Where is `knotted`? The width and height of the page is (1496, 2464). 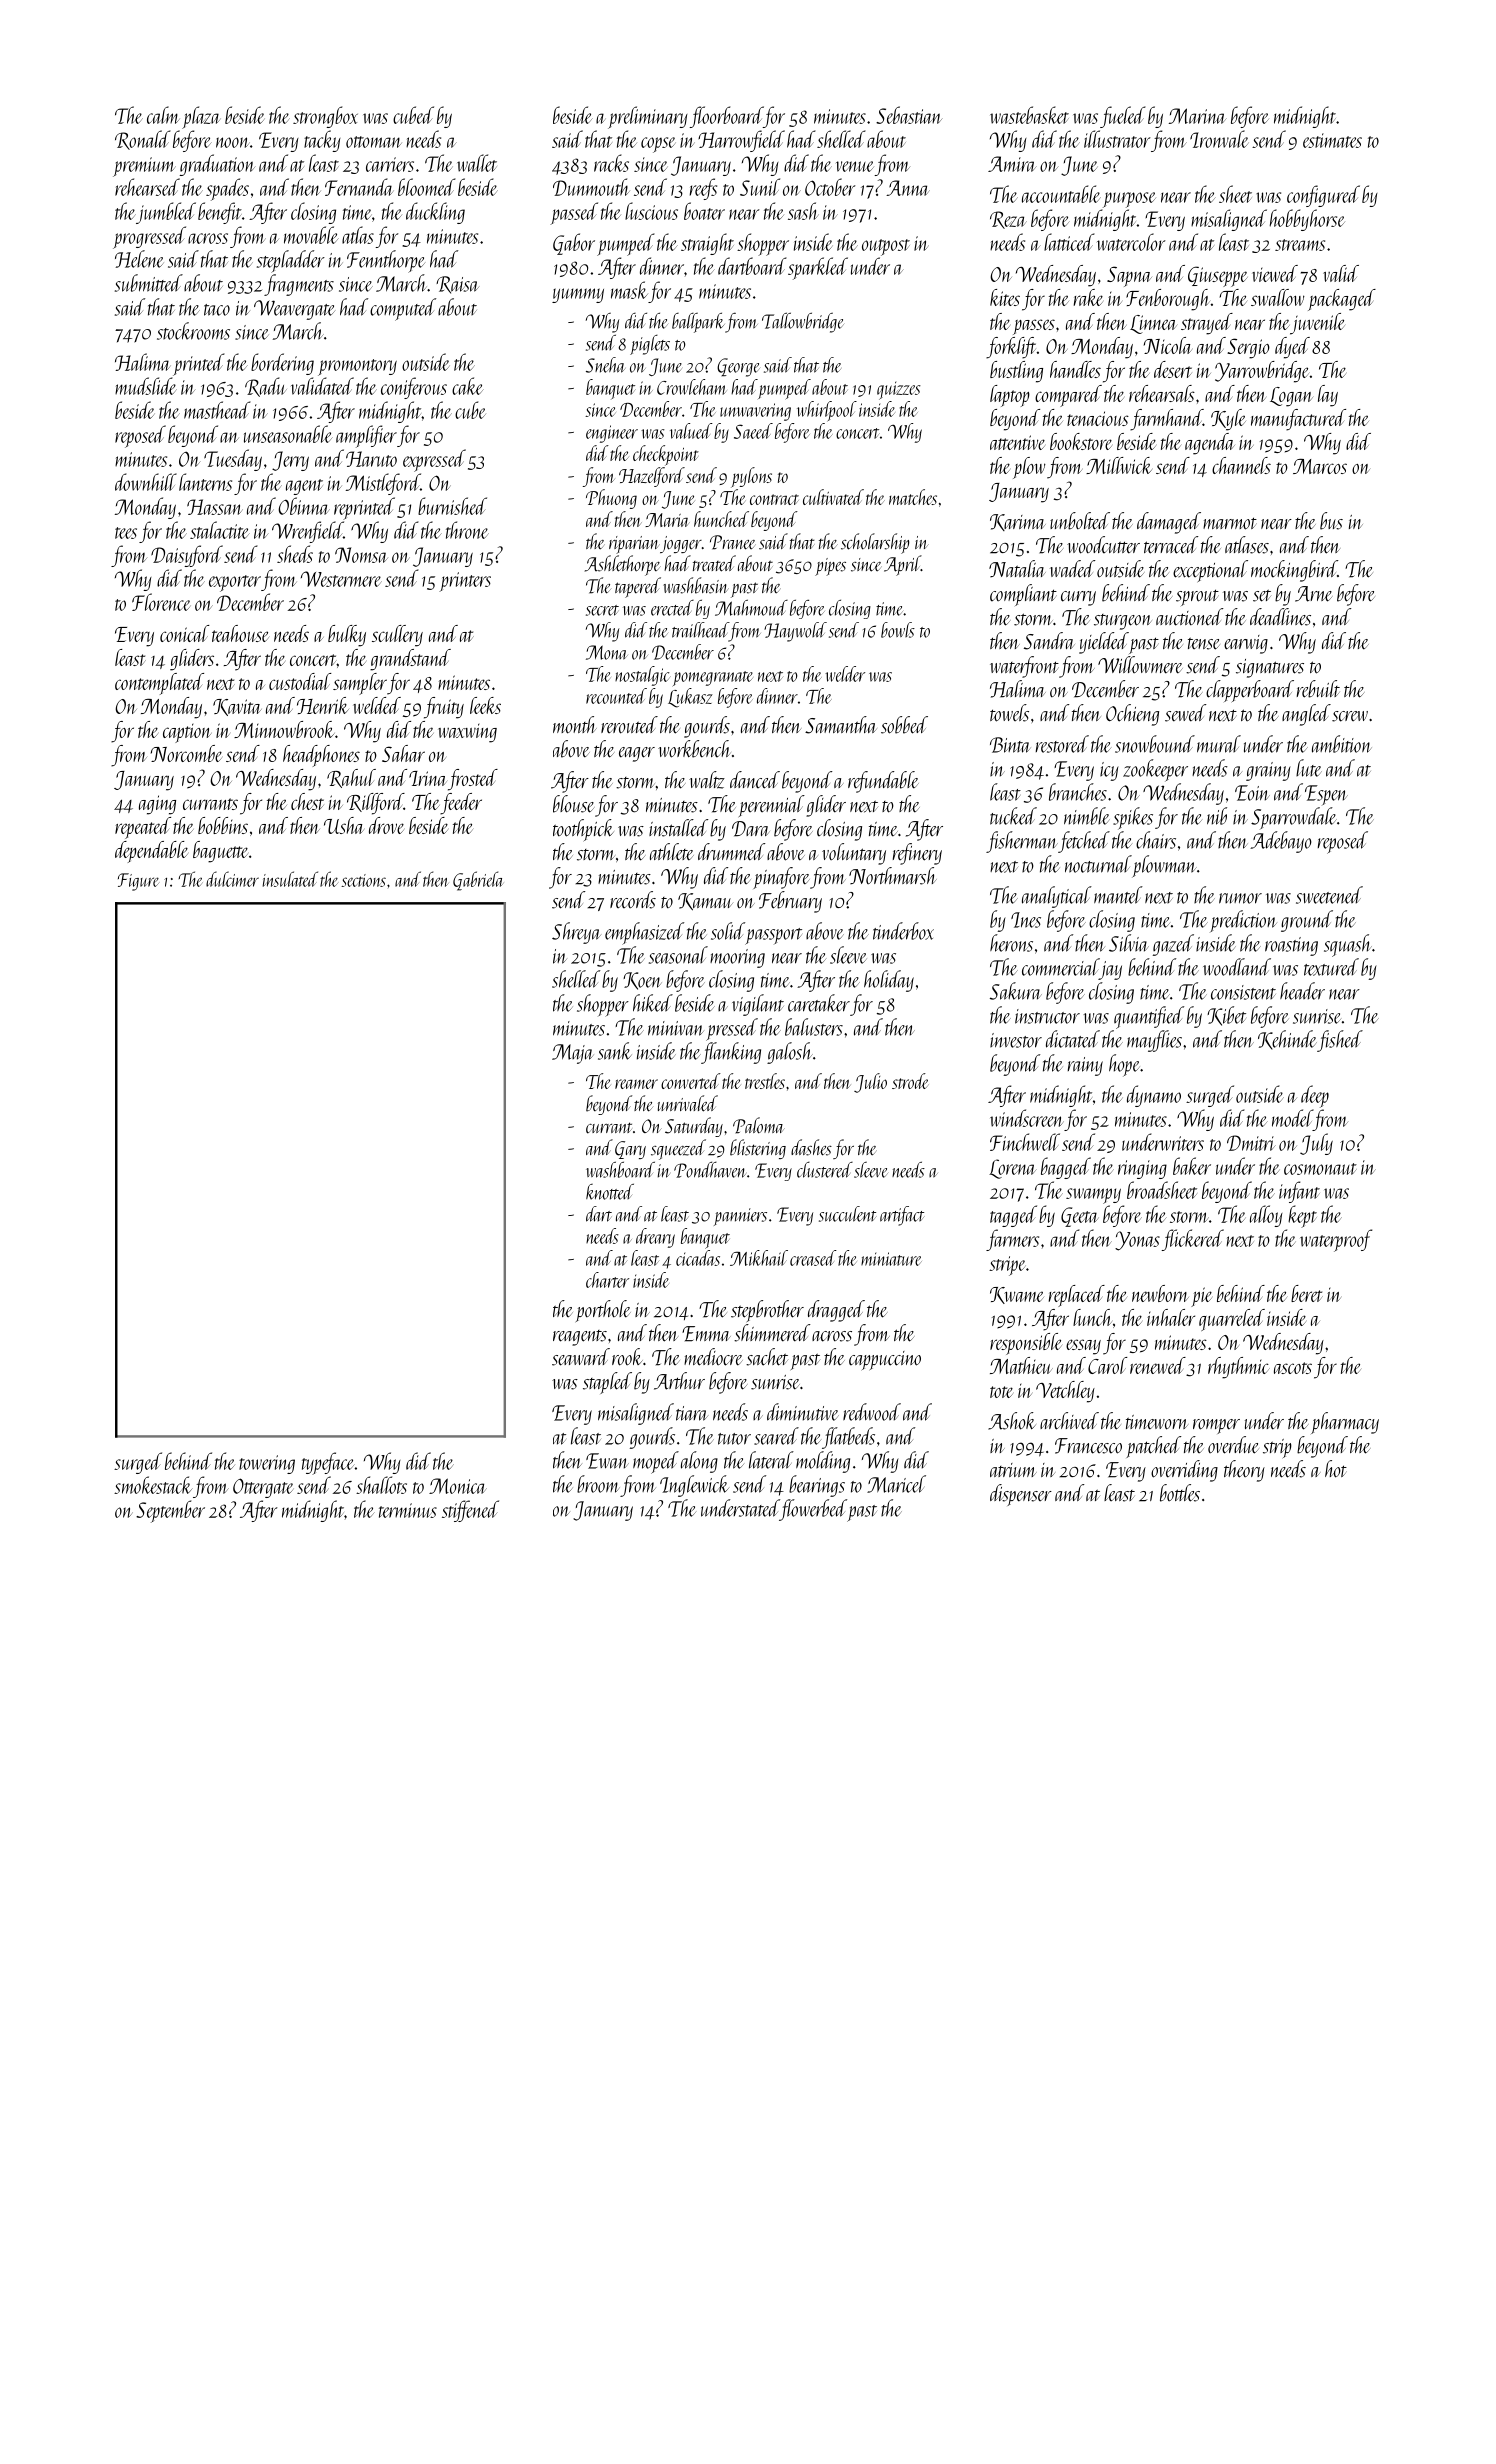
knotted is located at coordinates (610, 1191).
